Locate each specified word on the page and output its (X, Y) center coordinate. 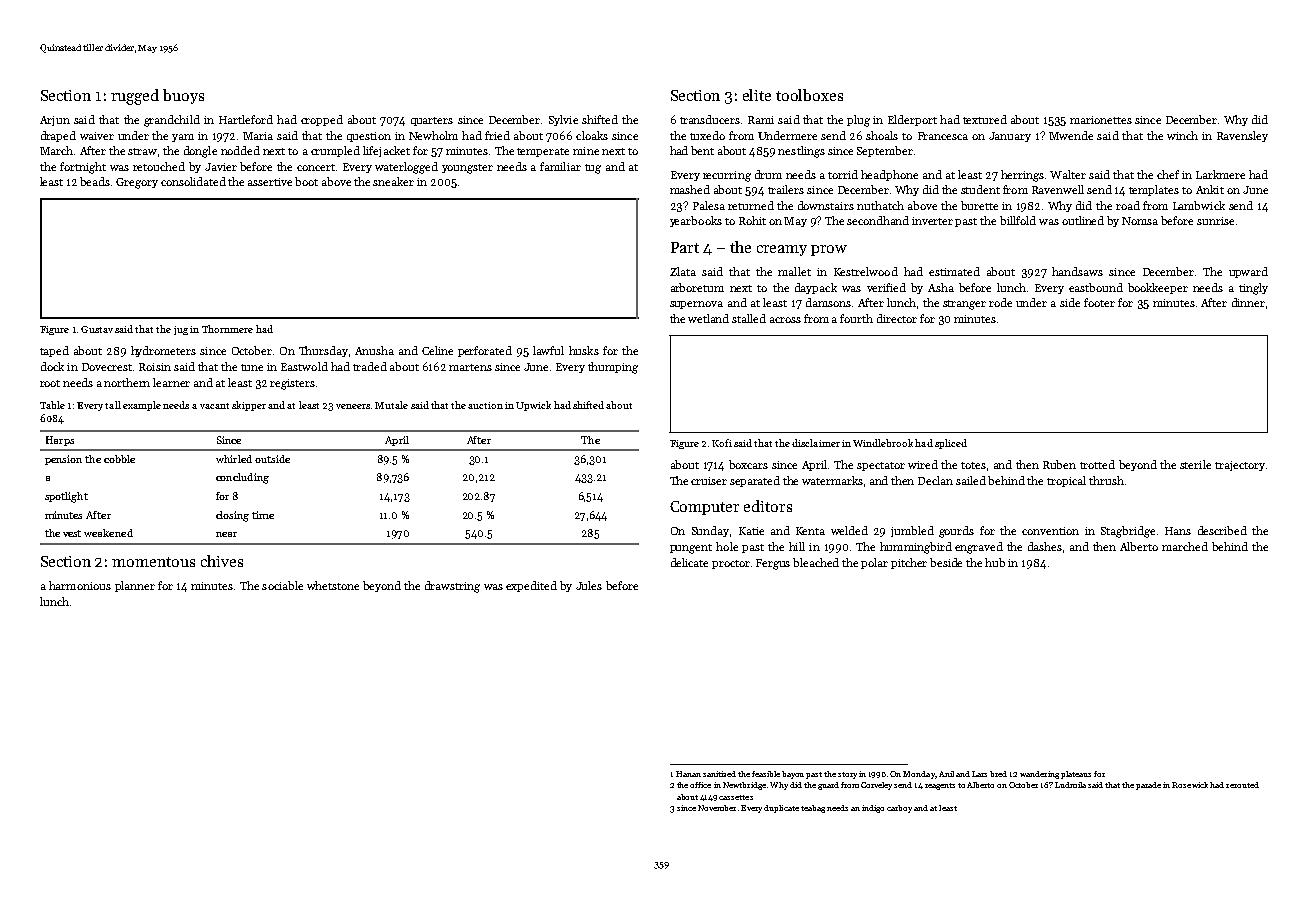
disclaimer (816, 443)
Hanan (688, 774)
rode (1000, 302)
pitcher (909, 563)
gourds (956, 532)
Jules (589, 585)
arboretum (697, 287)
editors (768, 506)
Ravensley (1242, 136)
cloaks (592, 135)
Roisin (155, 367)
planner (135, 586)
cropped (322, 120)
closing (232, 516)
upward (1248, 272)
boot (306, 181)
